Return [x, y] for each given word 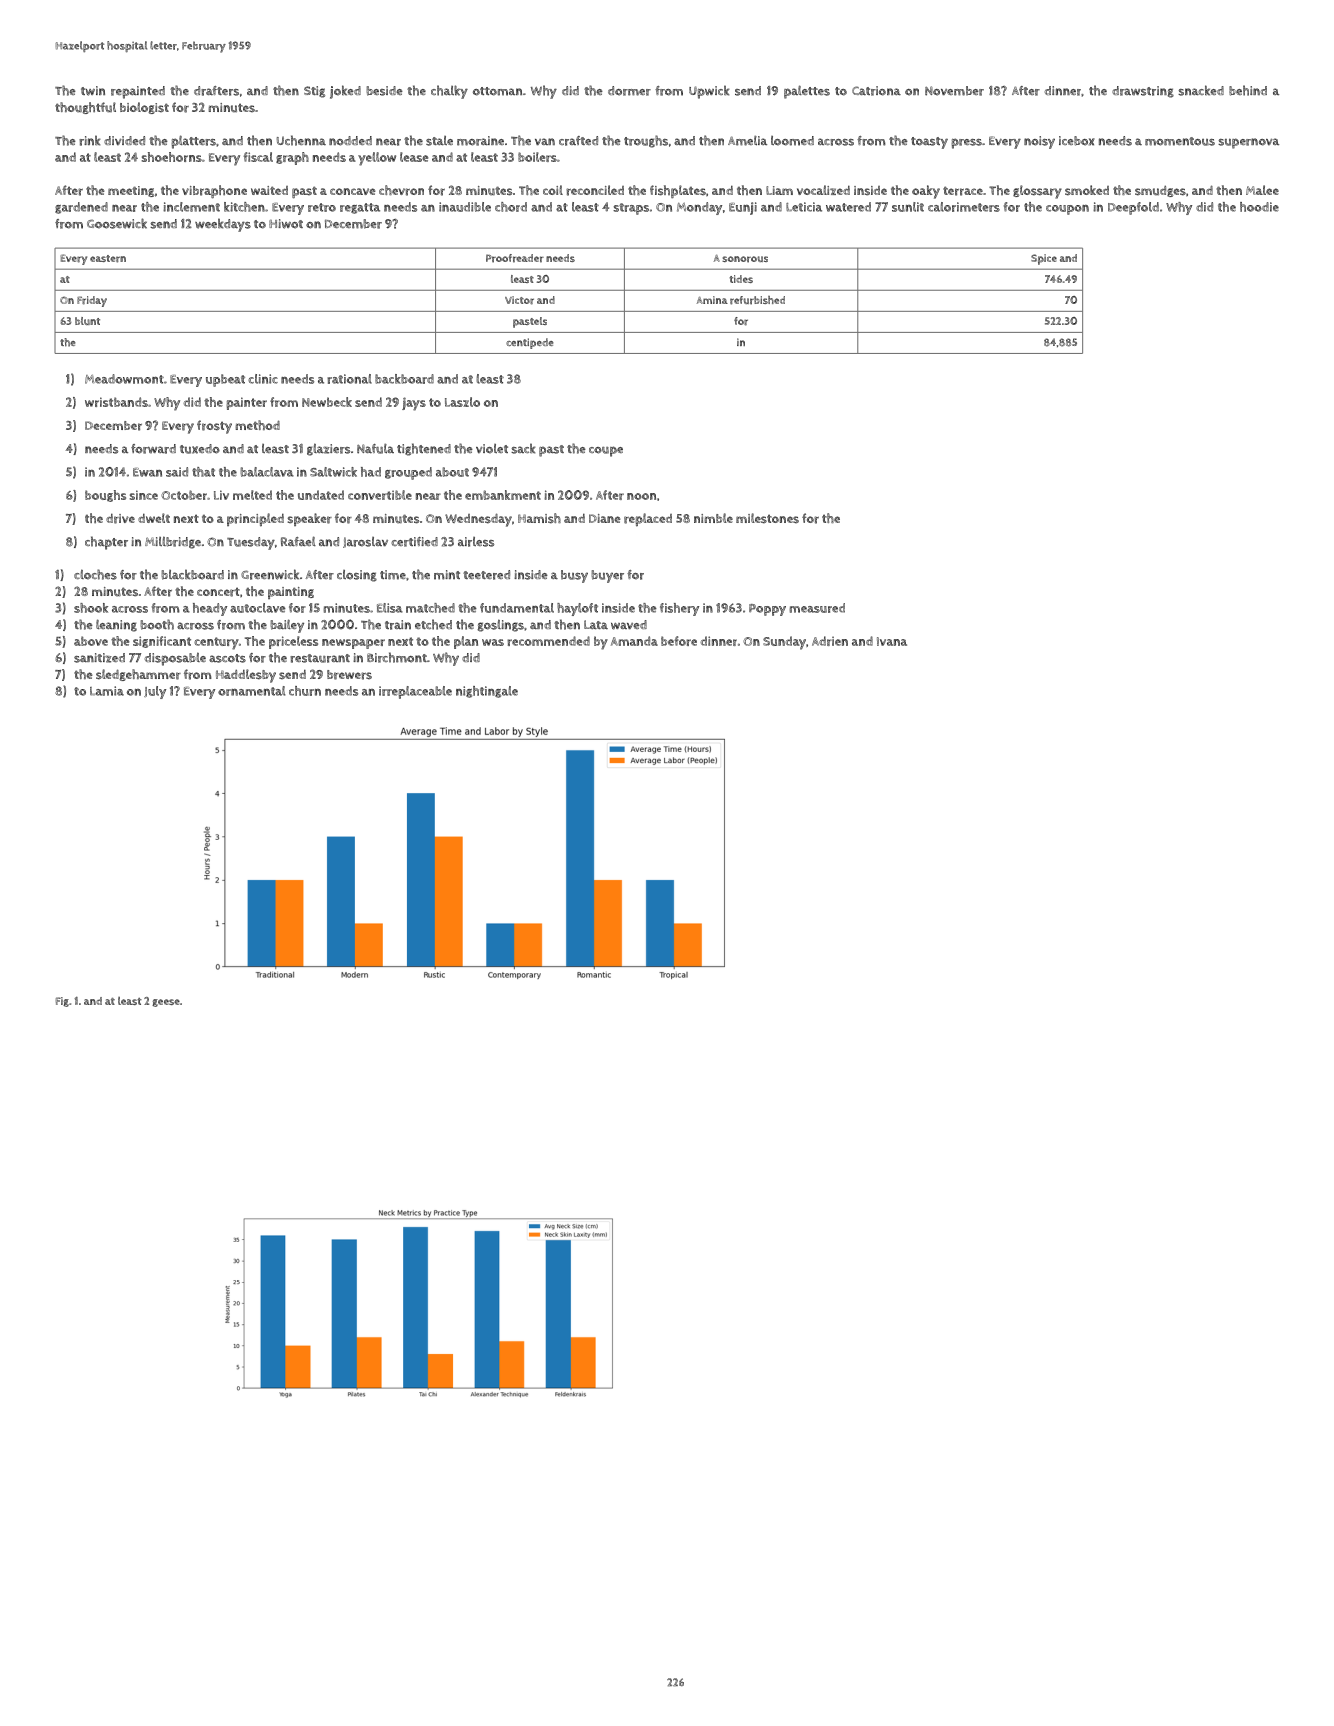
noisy [1039, 142]
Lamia [107, 691]
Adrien [830, 641]
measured [817, 608]
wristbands [116, 402]
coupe [606, 451]
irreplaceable [415, 692]
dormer [629, 91]
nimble [713, 518]
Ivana [892, 641]
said [177, 472]
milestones [767, 518]
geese [166, 1003]
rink [89, 140]
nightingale [487, 692]
